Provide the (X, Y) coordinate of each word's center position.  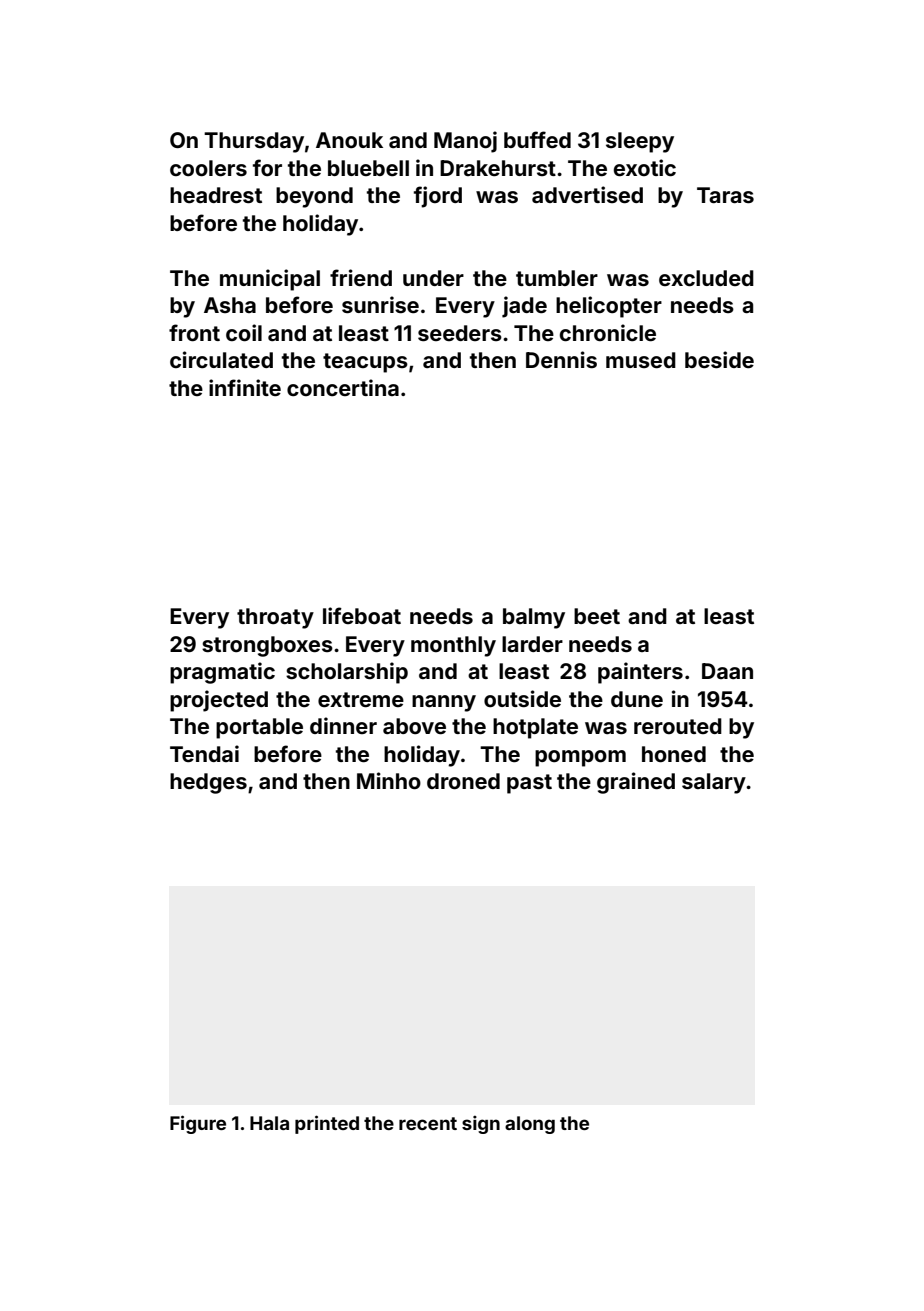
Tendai (204, 753)
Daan (727, 671)
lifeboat (362, 615)
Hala (269, 1123)
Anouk (349, 140)
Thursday (254, 142)
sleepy (640, 142)
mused (641, 360)
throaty (275, 618)
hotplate (535, 728)
